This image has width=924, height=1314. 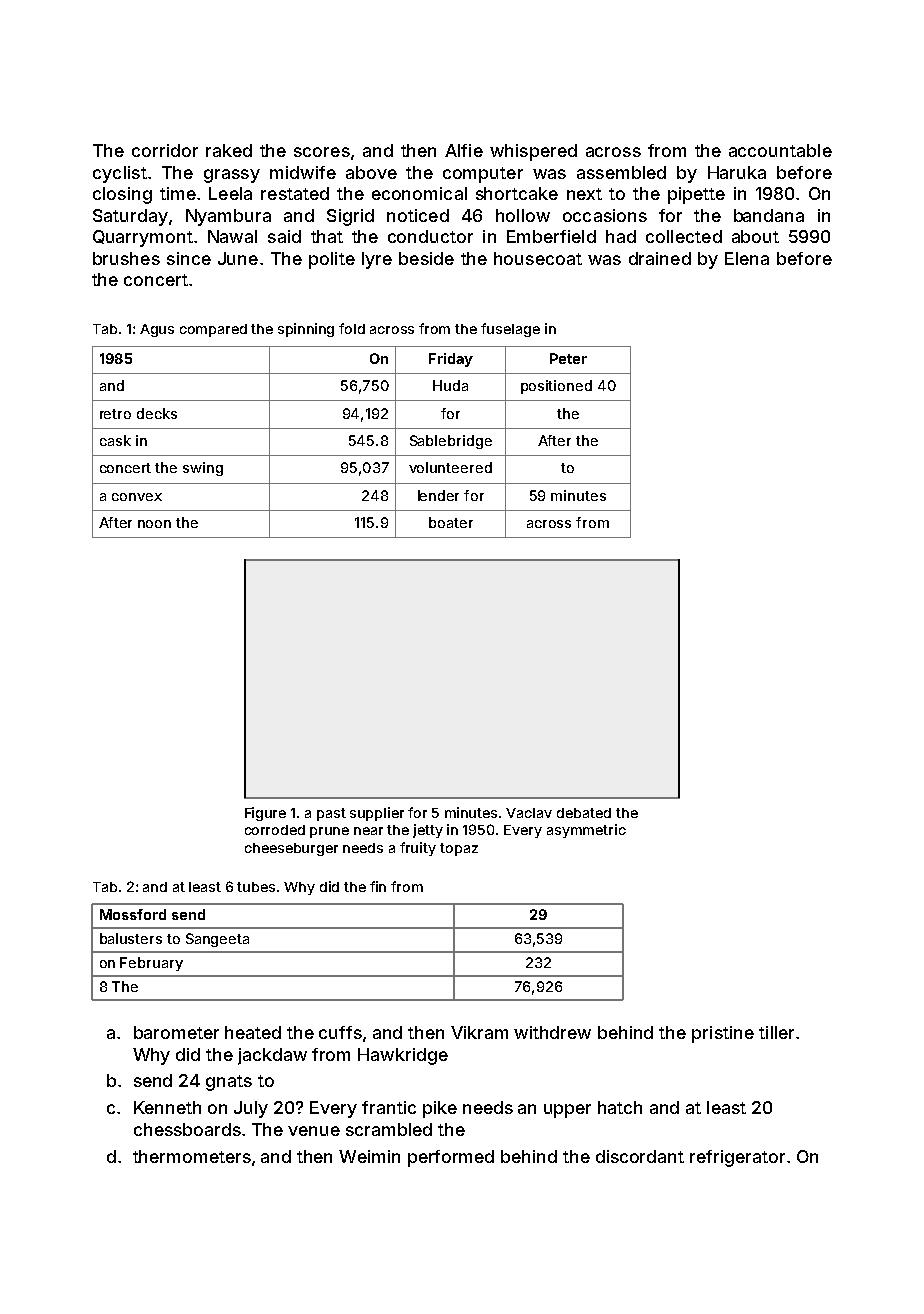 I want to click on corridor, so click(x=165, y=150).
